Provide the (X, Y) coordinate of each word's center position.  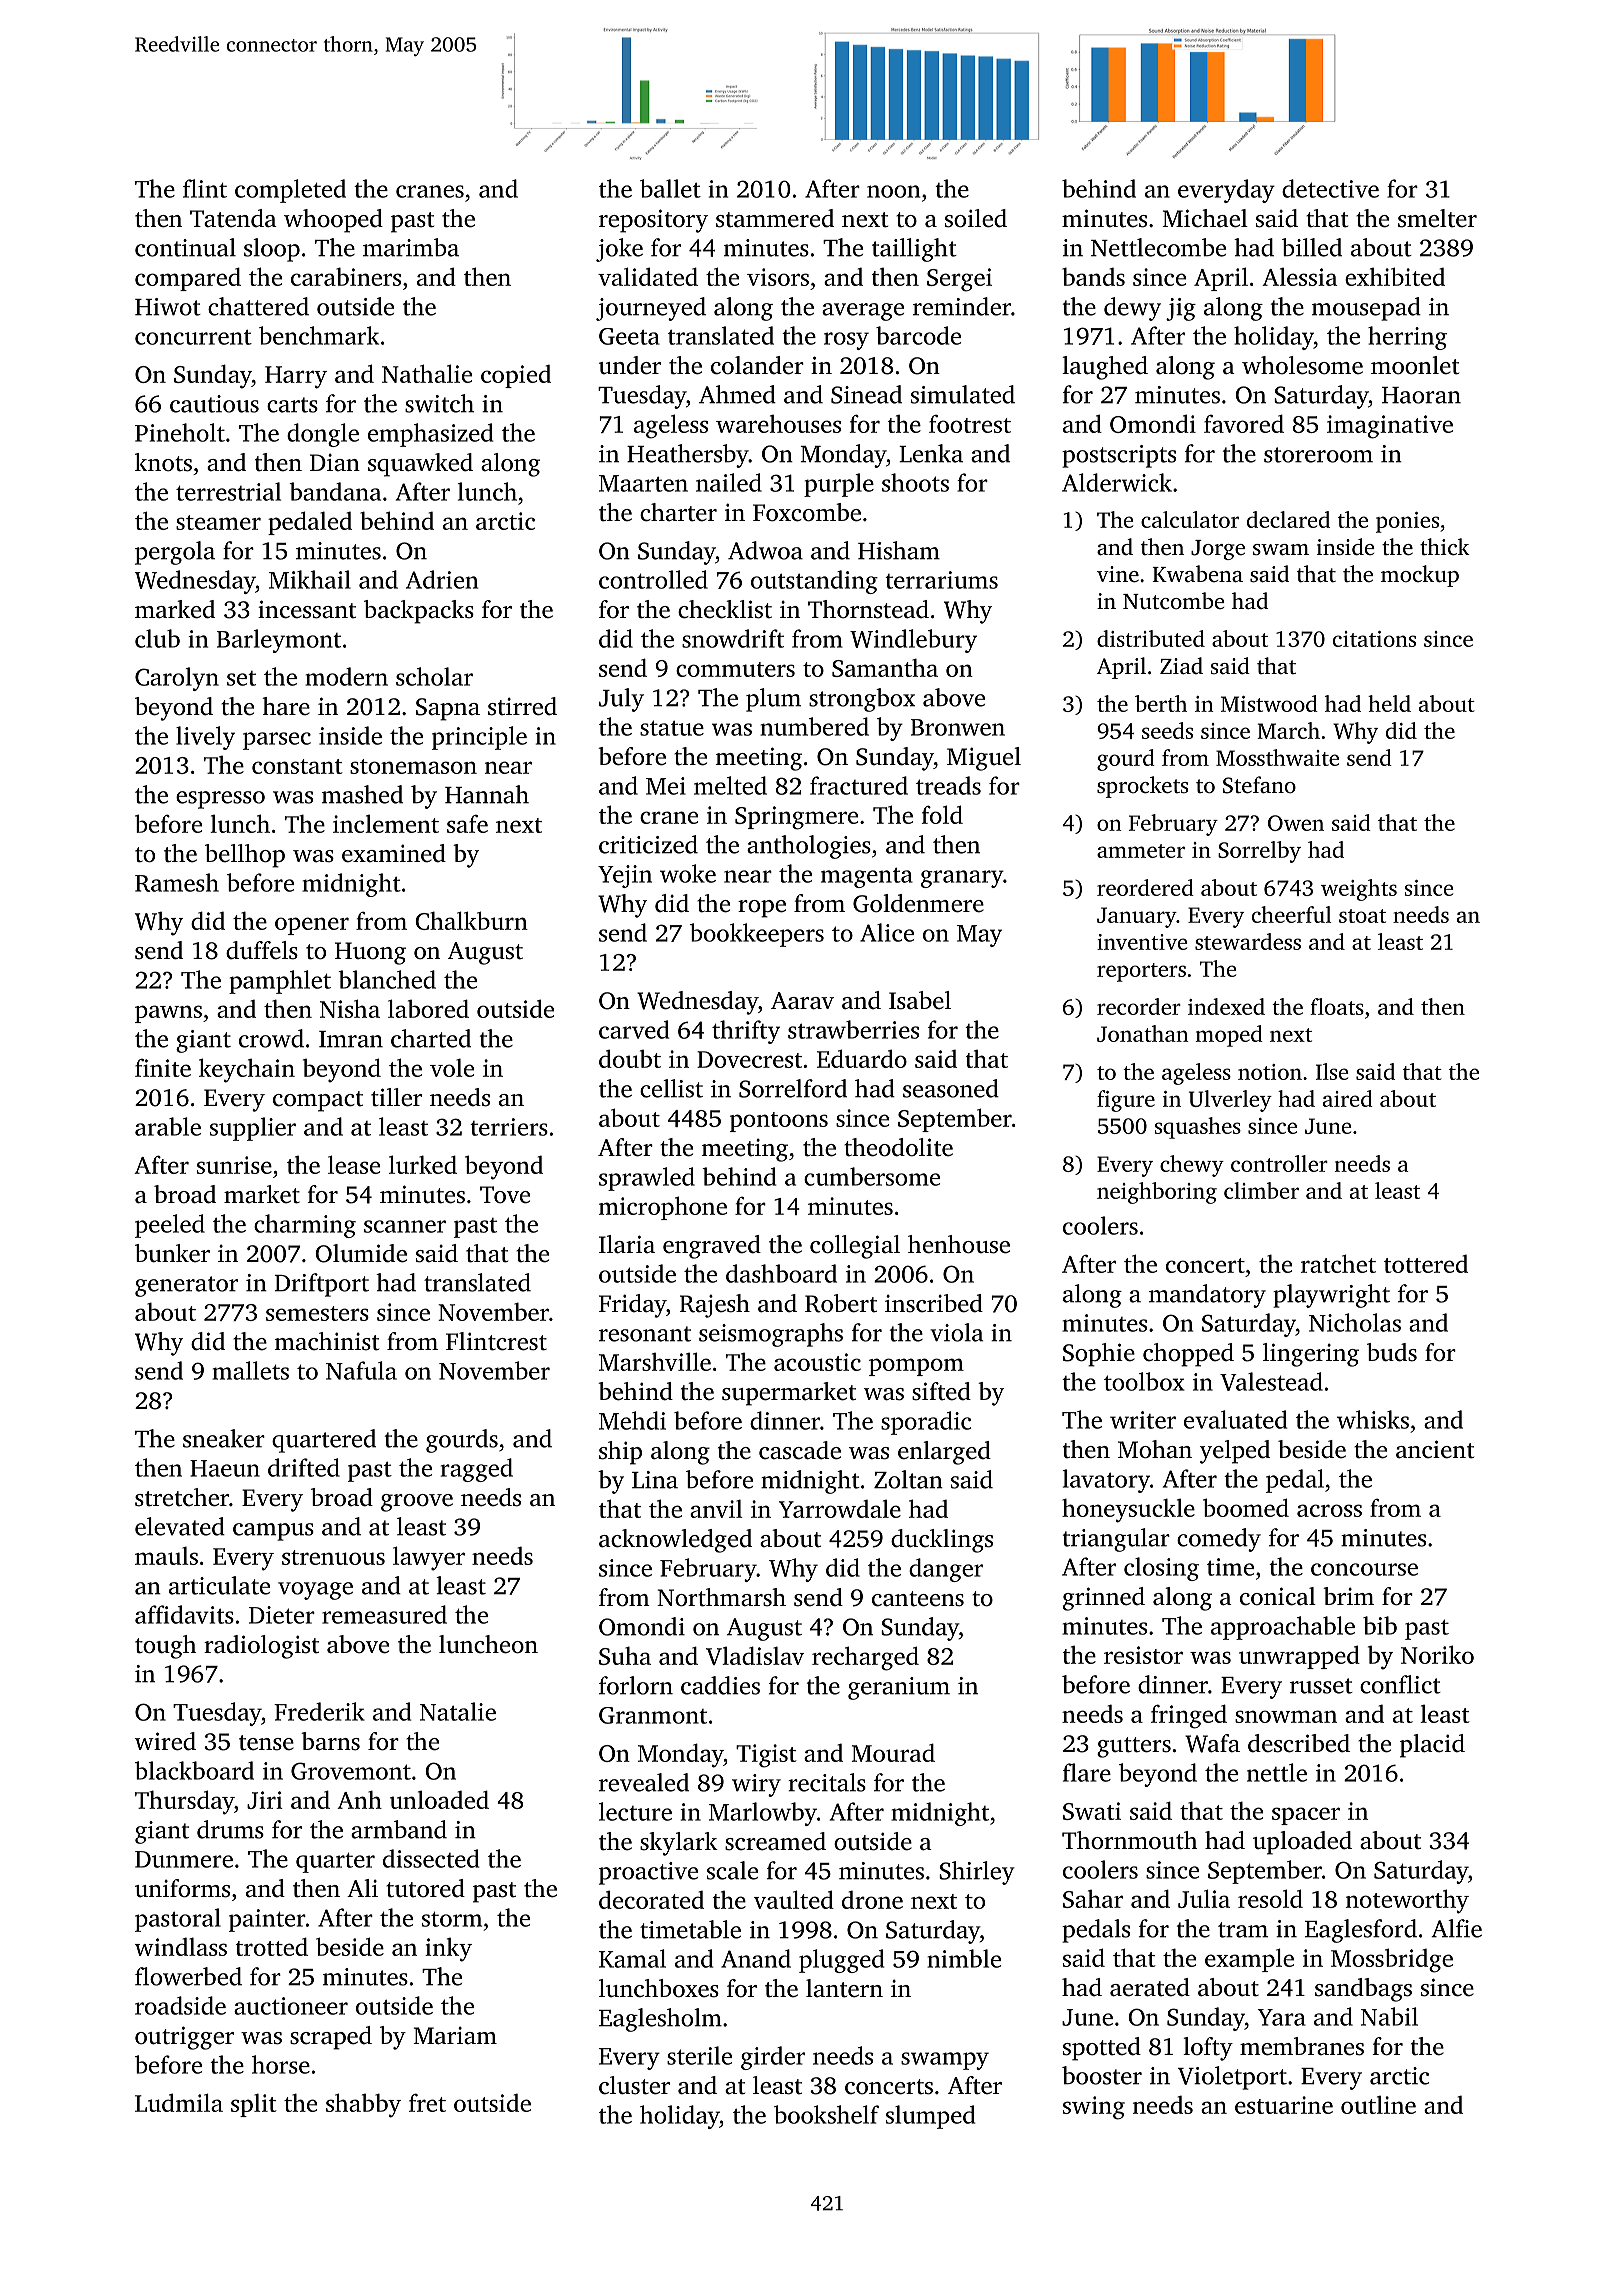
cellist (671, 1088)
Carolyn (177, 679)
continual (185, 247)
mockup (1420, 576)
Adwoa (765, 550)
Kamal (632, 1958)
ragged (477, 1470)
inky (448, 1950)
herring (1407, 338)
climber (1261, 1190)
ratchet (1338, 1263)
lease (354, 1164)
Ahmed (737, 394)
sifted (941, 1391)
